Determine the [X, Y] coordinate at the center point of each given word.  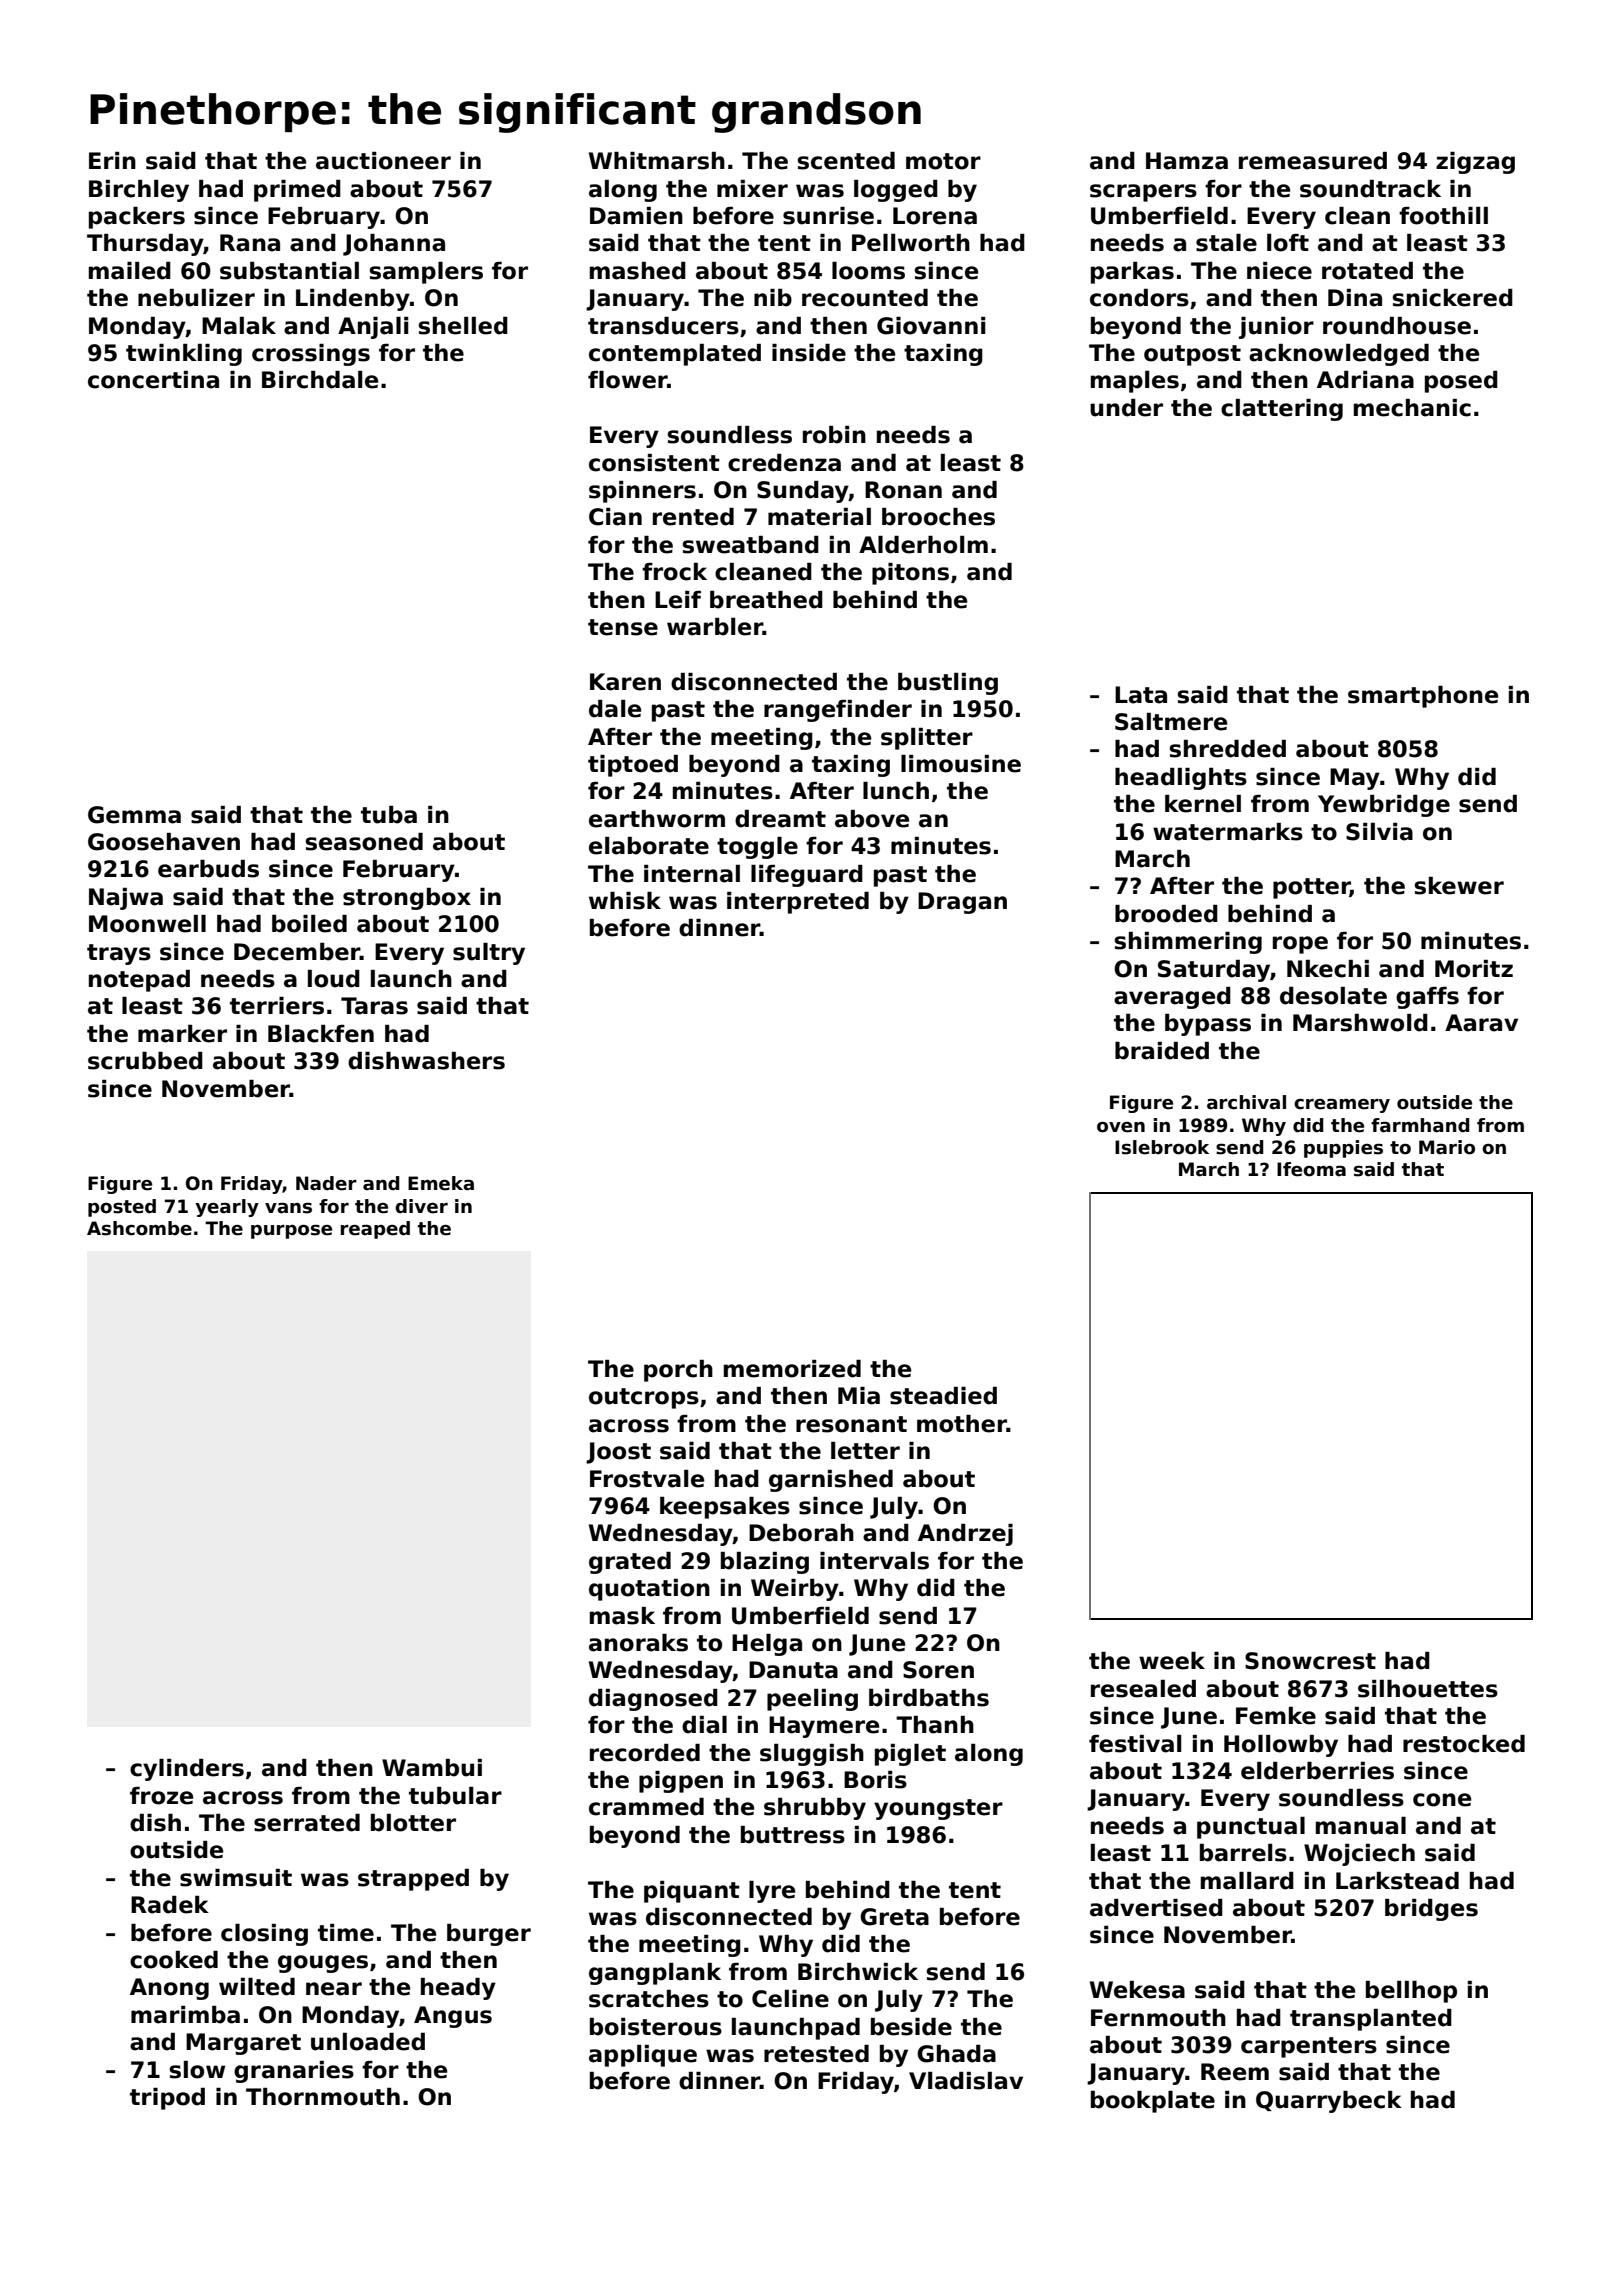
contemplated [675, 355]
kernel [1203, 804]
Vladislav [966, 2081]
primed [297, 191]
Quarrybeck [1329, 2102]
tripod [167, 2099]
